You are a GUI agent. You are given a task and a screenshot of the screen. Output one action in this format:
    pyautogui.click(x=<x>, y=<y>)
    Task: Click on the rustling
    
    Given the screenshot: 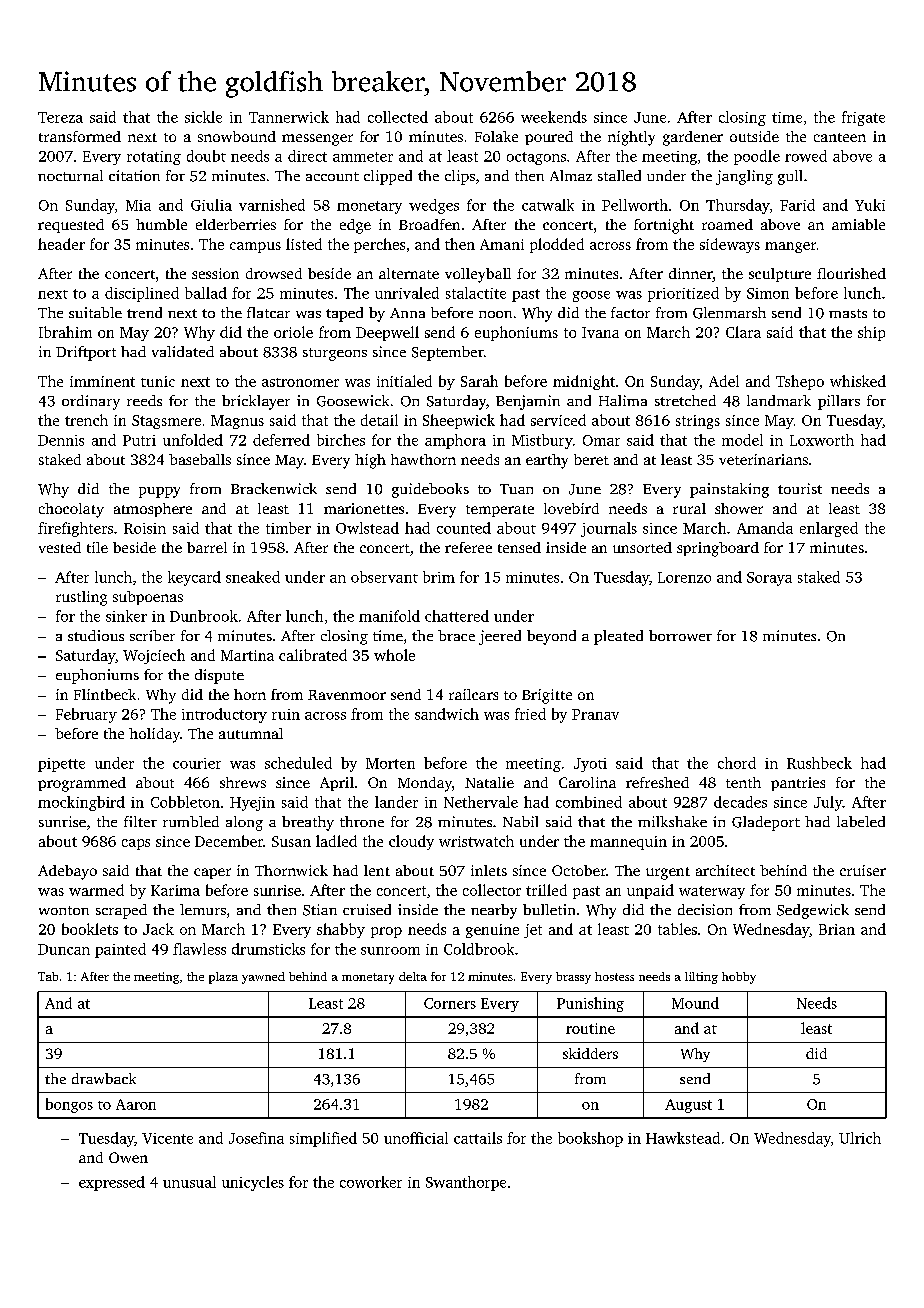 What is the action you would take?
    pyautogui.click(x=81, y=598)
